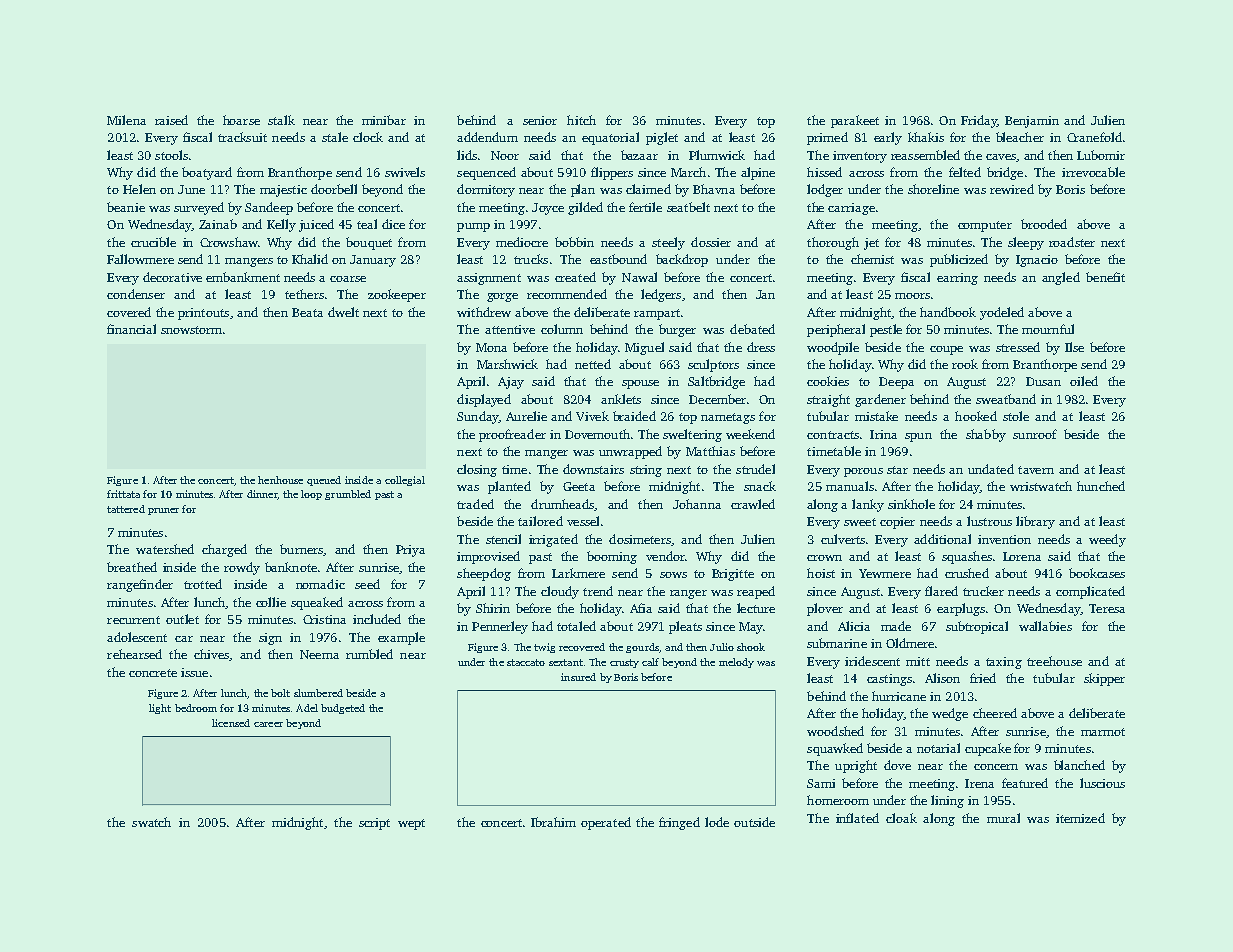 The width and height of the screenshot is (1233, 952). I want to click on irrigated, so click(553, 540).
